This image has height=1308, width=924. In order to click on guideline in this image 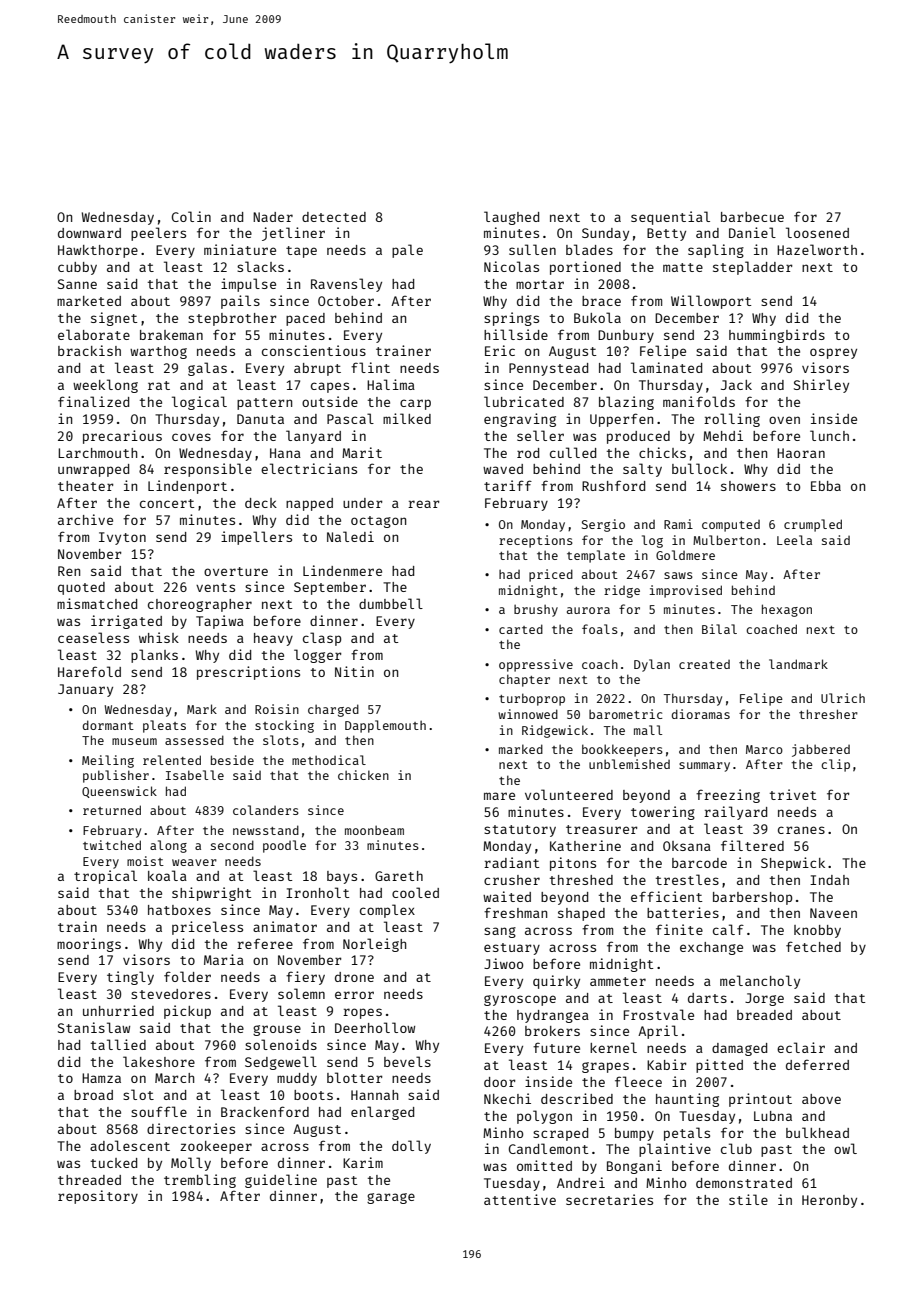, I will do `click(281, 1181)`.
